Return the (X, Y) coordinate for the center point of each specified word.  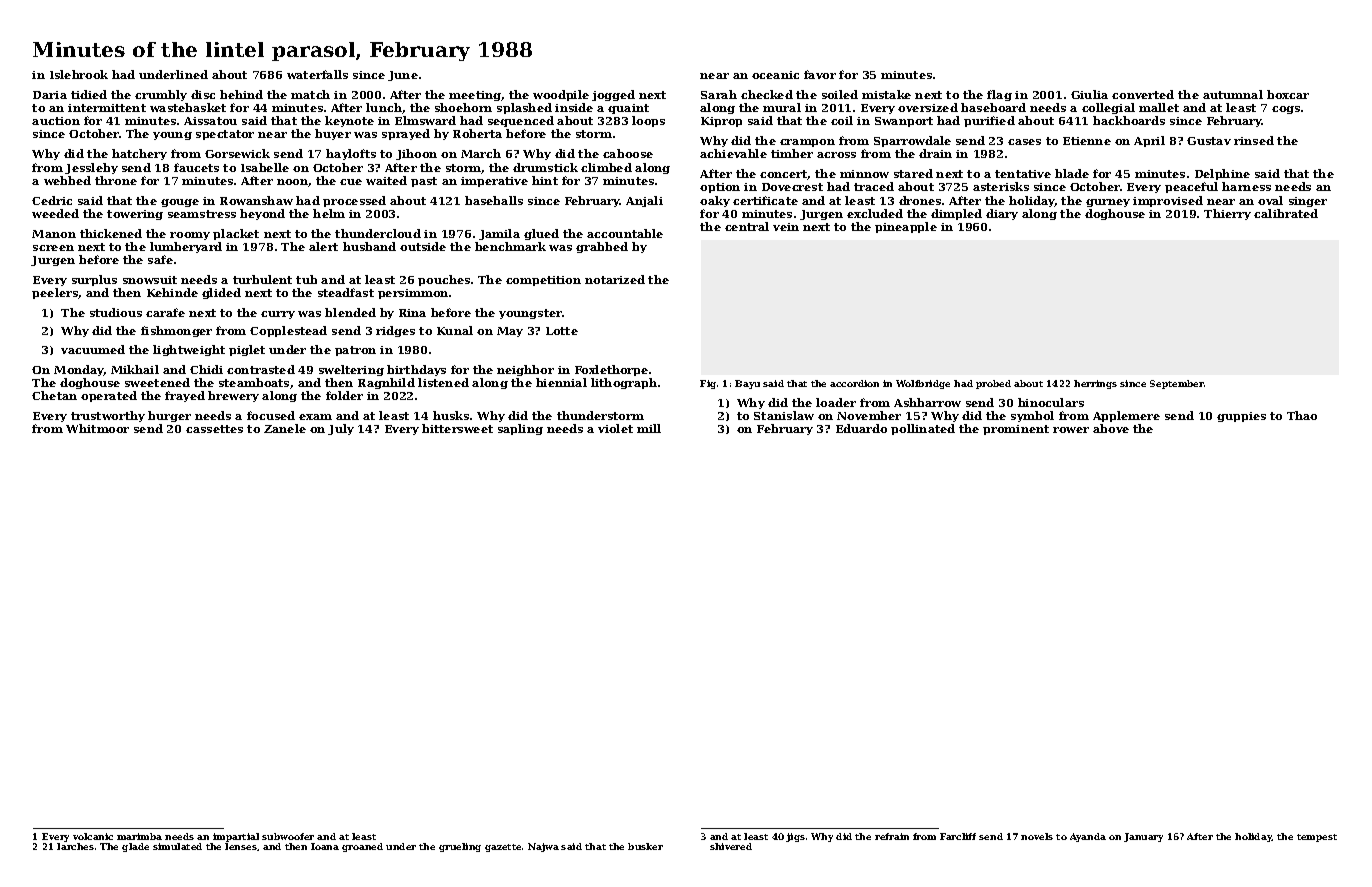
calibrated (1286, 213)
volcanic (93, 836)
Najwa (543, 847)
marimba (139, 836)
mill (649, 428)
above (1111, 428)
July (341, 429)
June (403, 76)
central (747, 226)
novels (1037, 836)
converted (1143, 94)
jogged (613, 95)
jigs (795, 837)
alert (323, 246)
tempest (1317, 838)
